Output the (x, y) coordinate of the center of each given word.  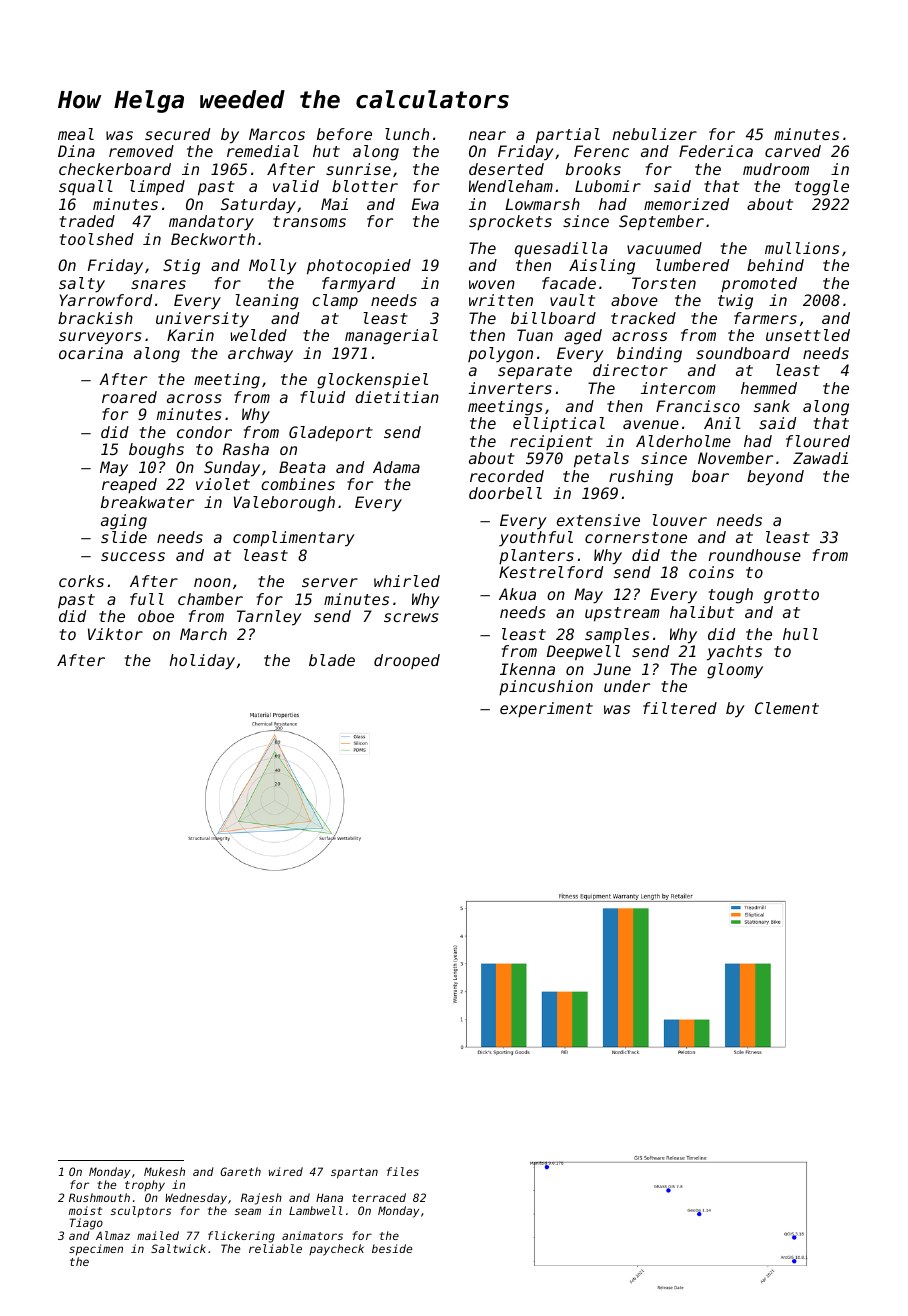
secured (177, 134)
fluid (322, 397)
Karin (190, 335)
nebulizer (654, 134)
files (403, 1171)
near (487, 135)
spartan (354, 1173)
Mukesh (164, 1171)
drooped (407, 661)
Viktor (115, 634)
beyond (775, 478)
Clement (787, 708)
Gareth (240, 1171)
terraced (379, 1197)
